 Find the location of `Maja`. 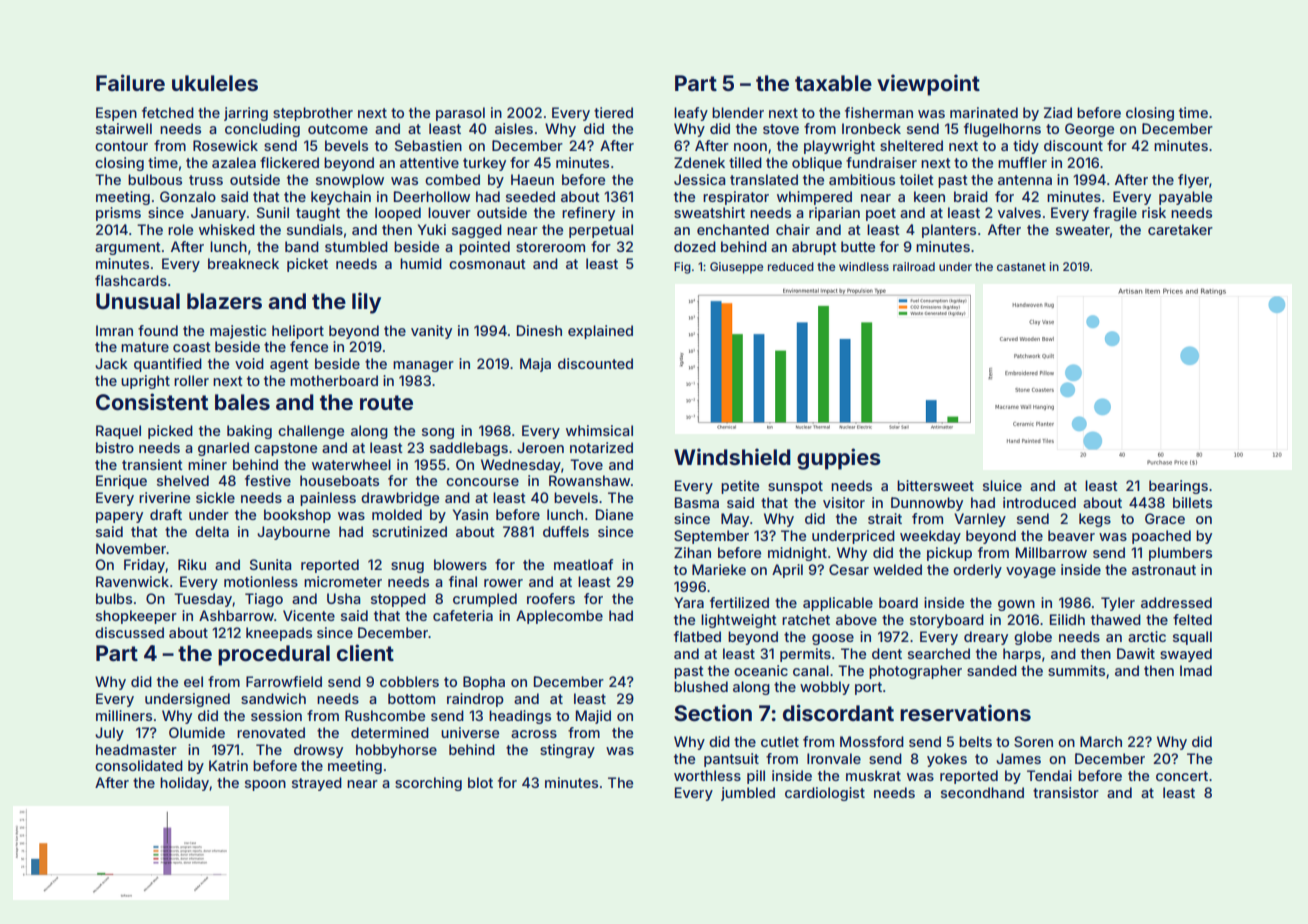

Maja is located at coordinates (535, 365).
